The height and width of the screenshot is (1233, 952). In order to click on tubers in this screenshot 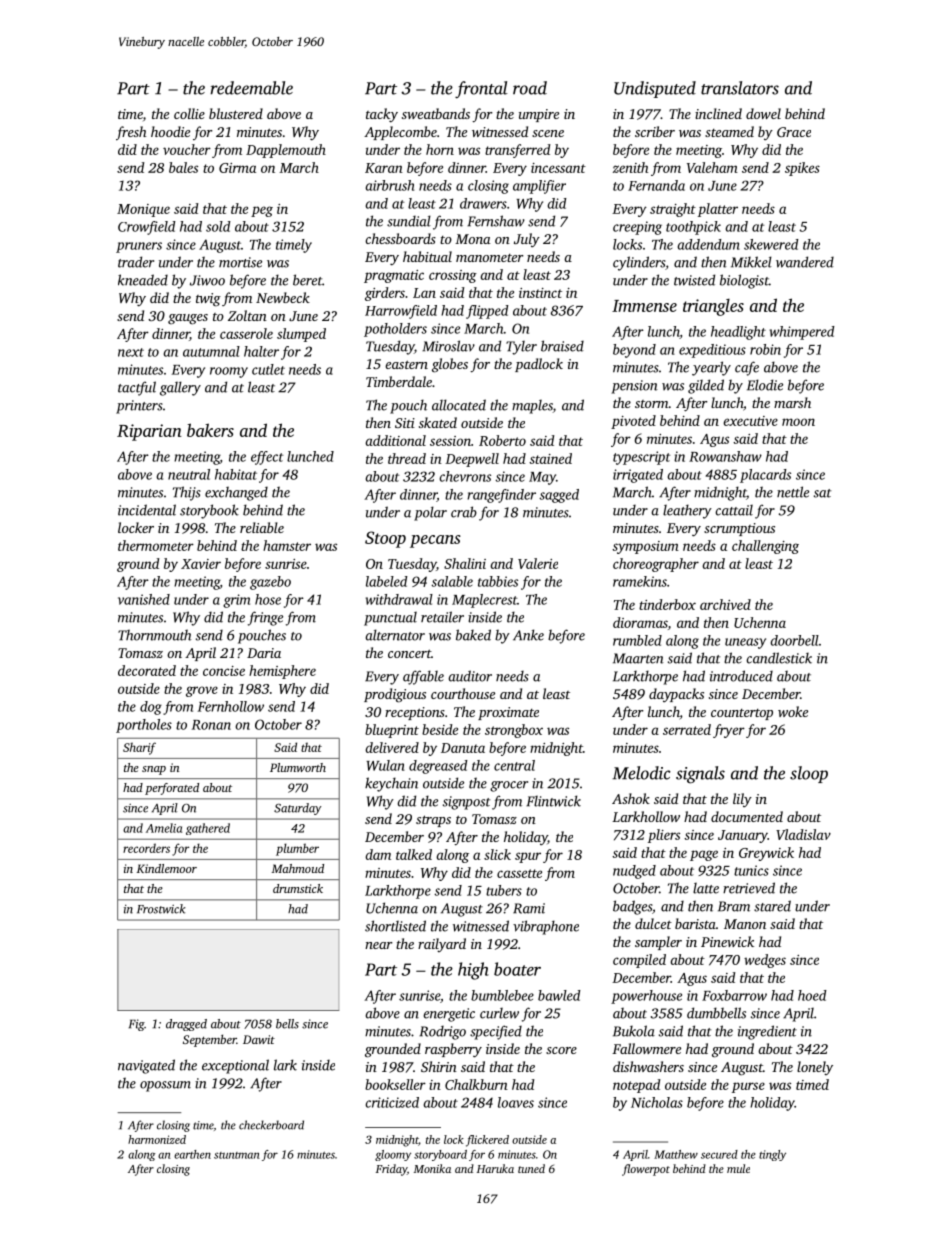, I will do `click(504, 890)`.
